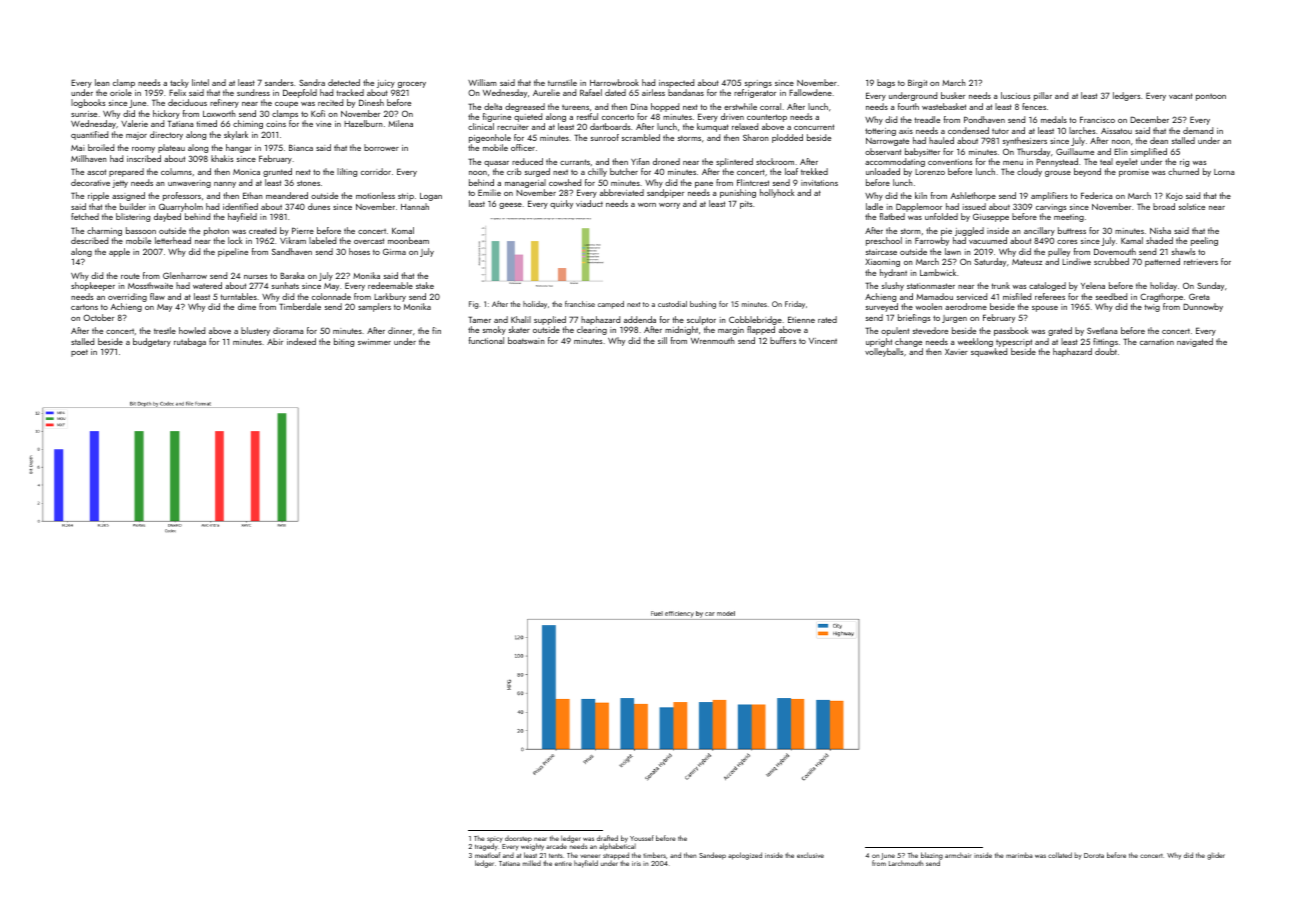  I want to click on sill, so click(662, 340).
